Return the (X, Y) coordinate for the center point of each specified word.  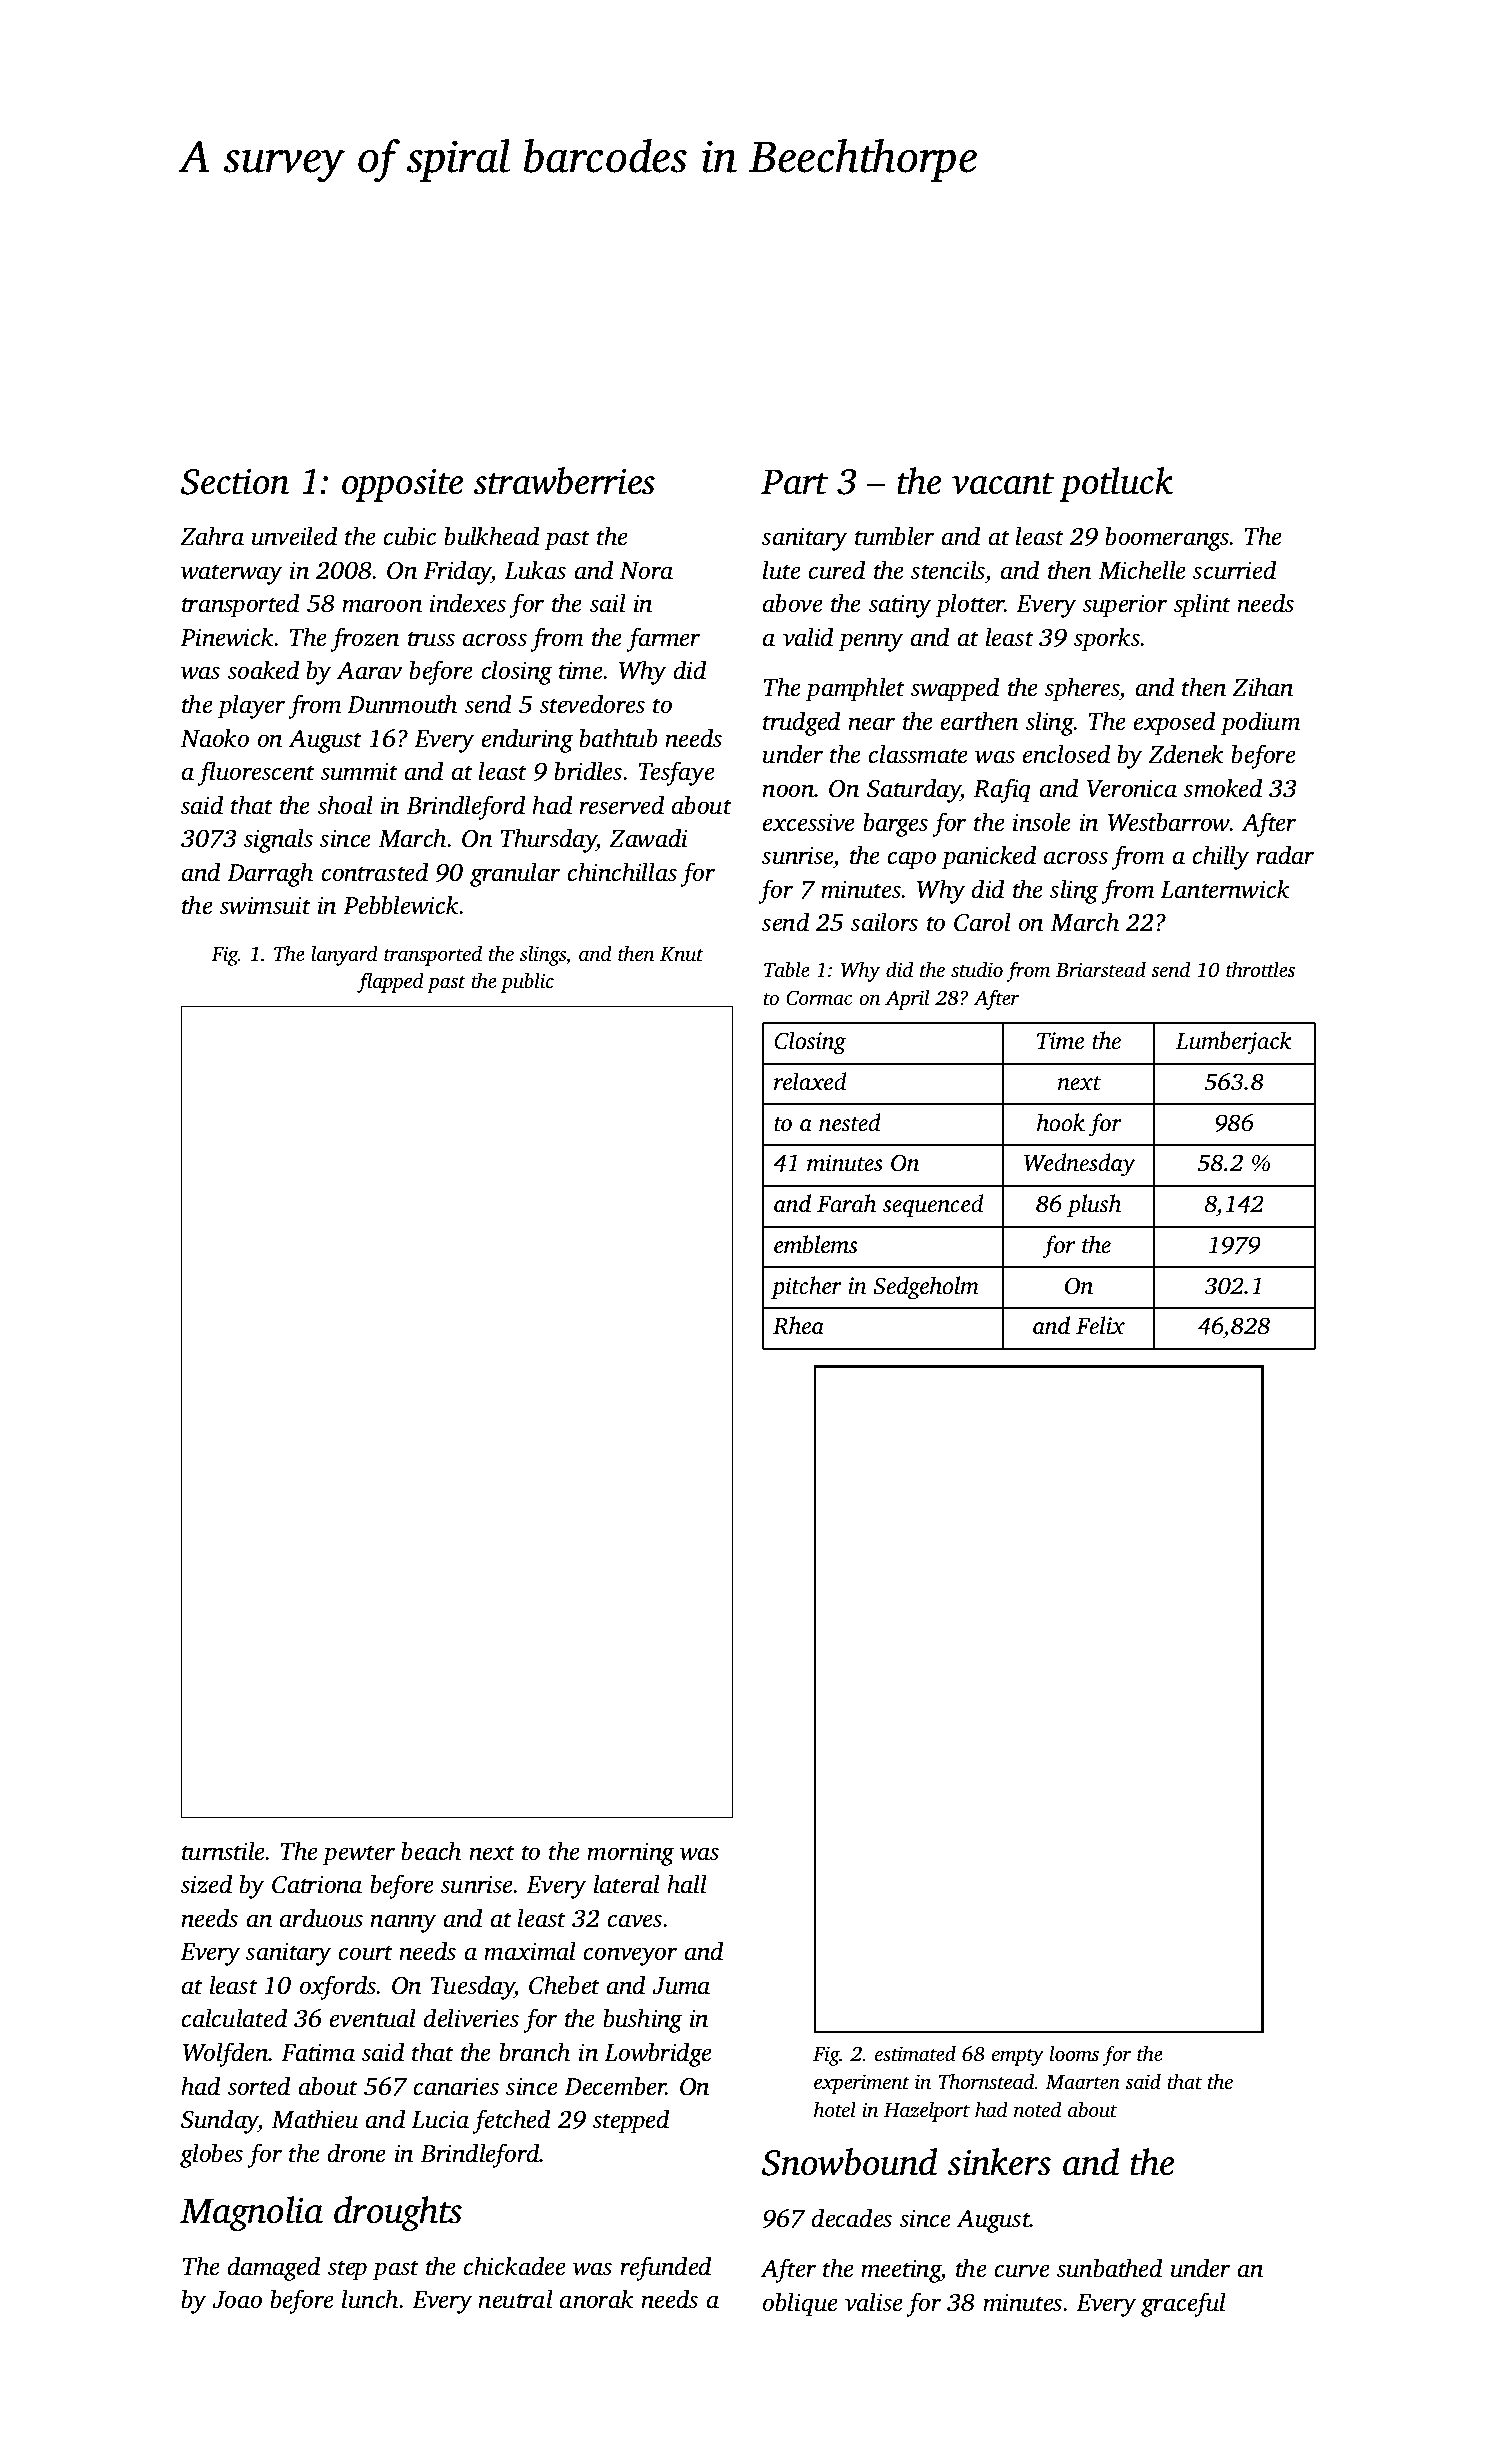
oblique (800, 2304)
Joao (237, 2300)
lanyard (344, 955)
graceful (1183, 2304)
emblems (815, 1244)
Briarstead (1101, 969)
